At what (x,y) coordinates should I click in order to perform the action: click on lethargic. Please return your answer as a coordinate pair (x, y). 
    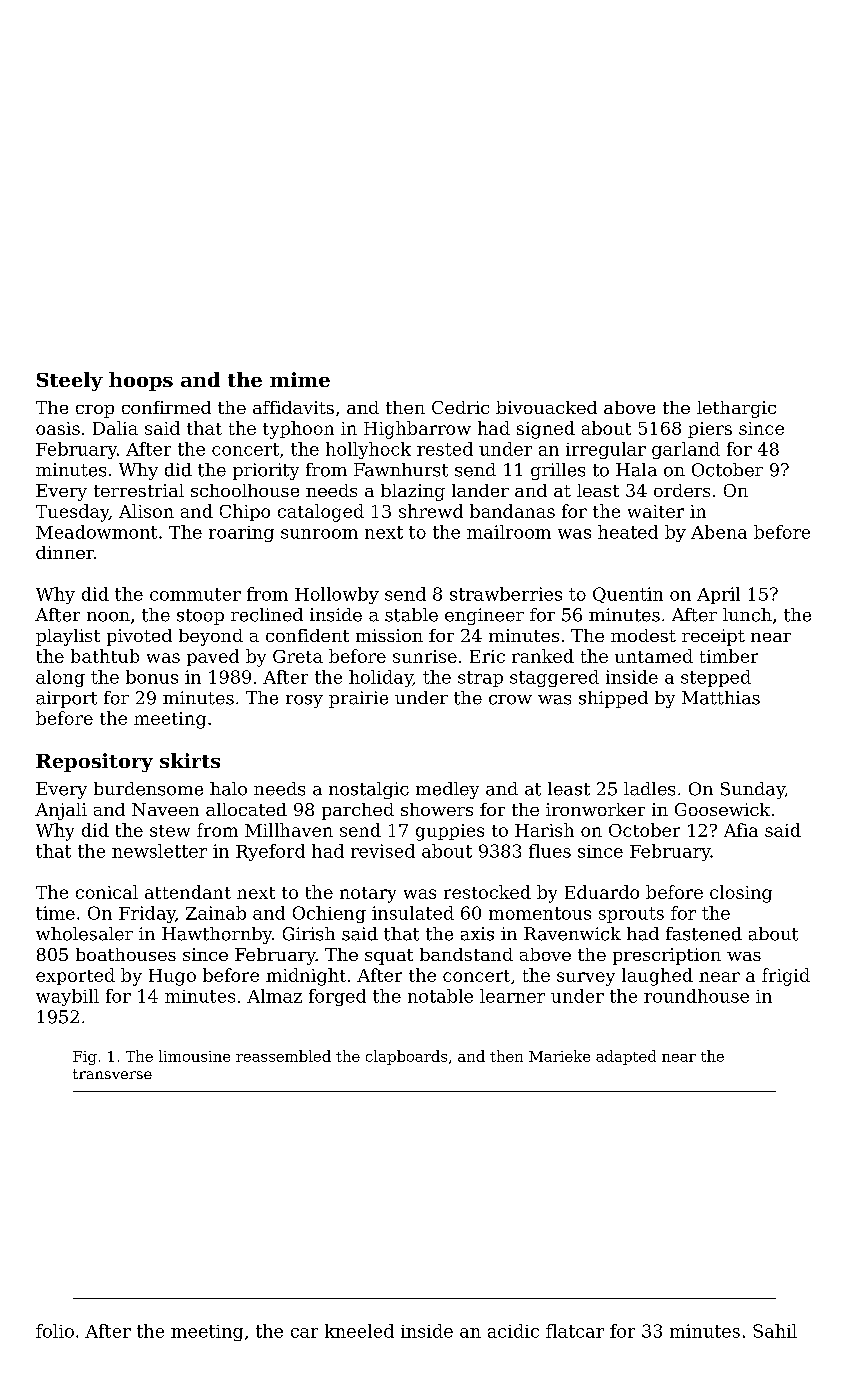
    Looking at the image, I should click on (736, 409).
